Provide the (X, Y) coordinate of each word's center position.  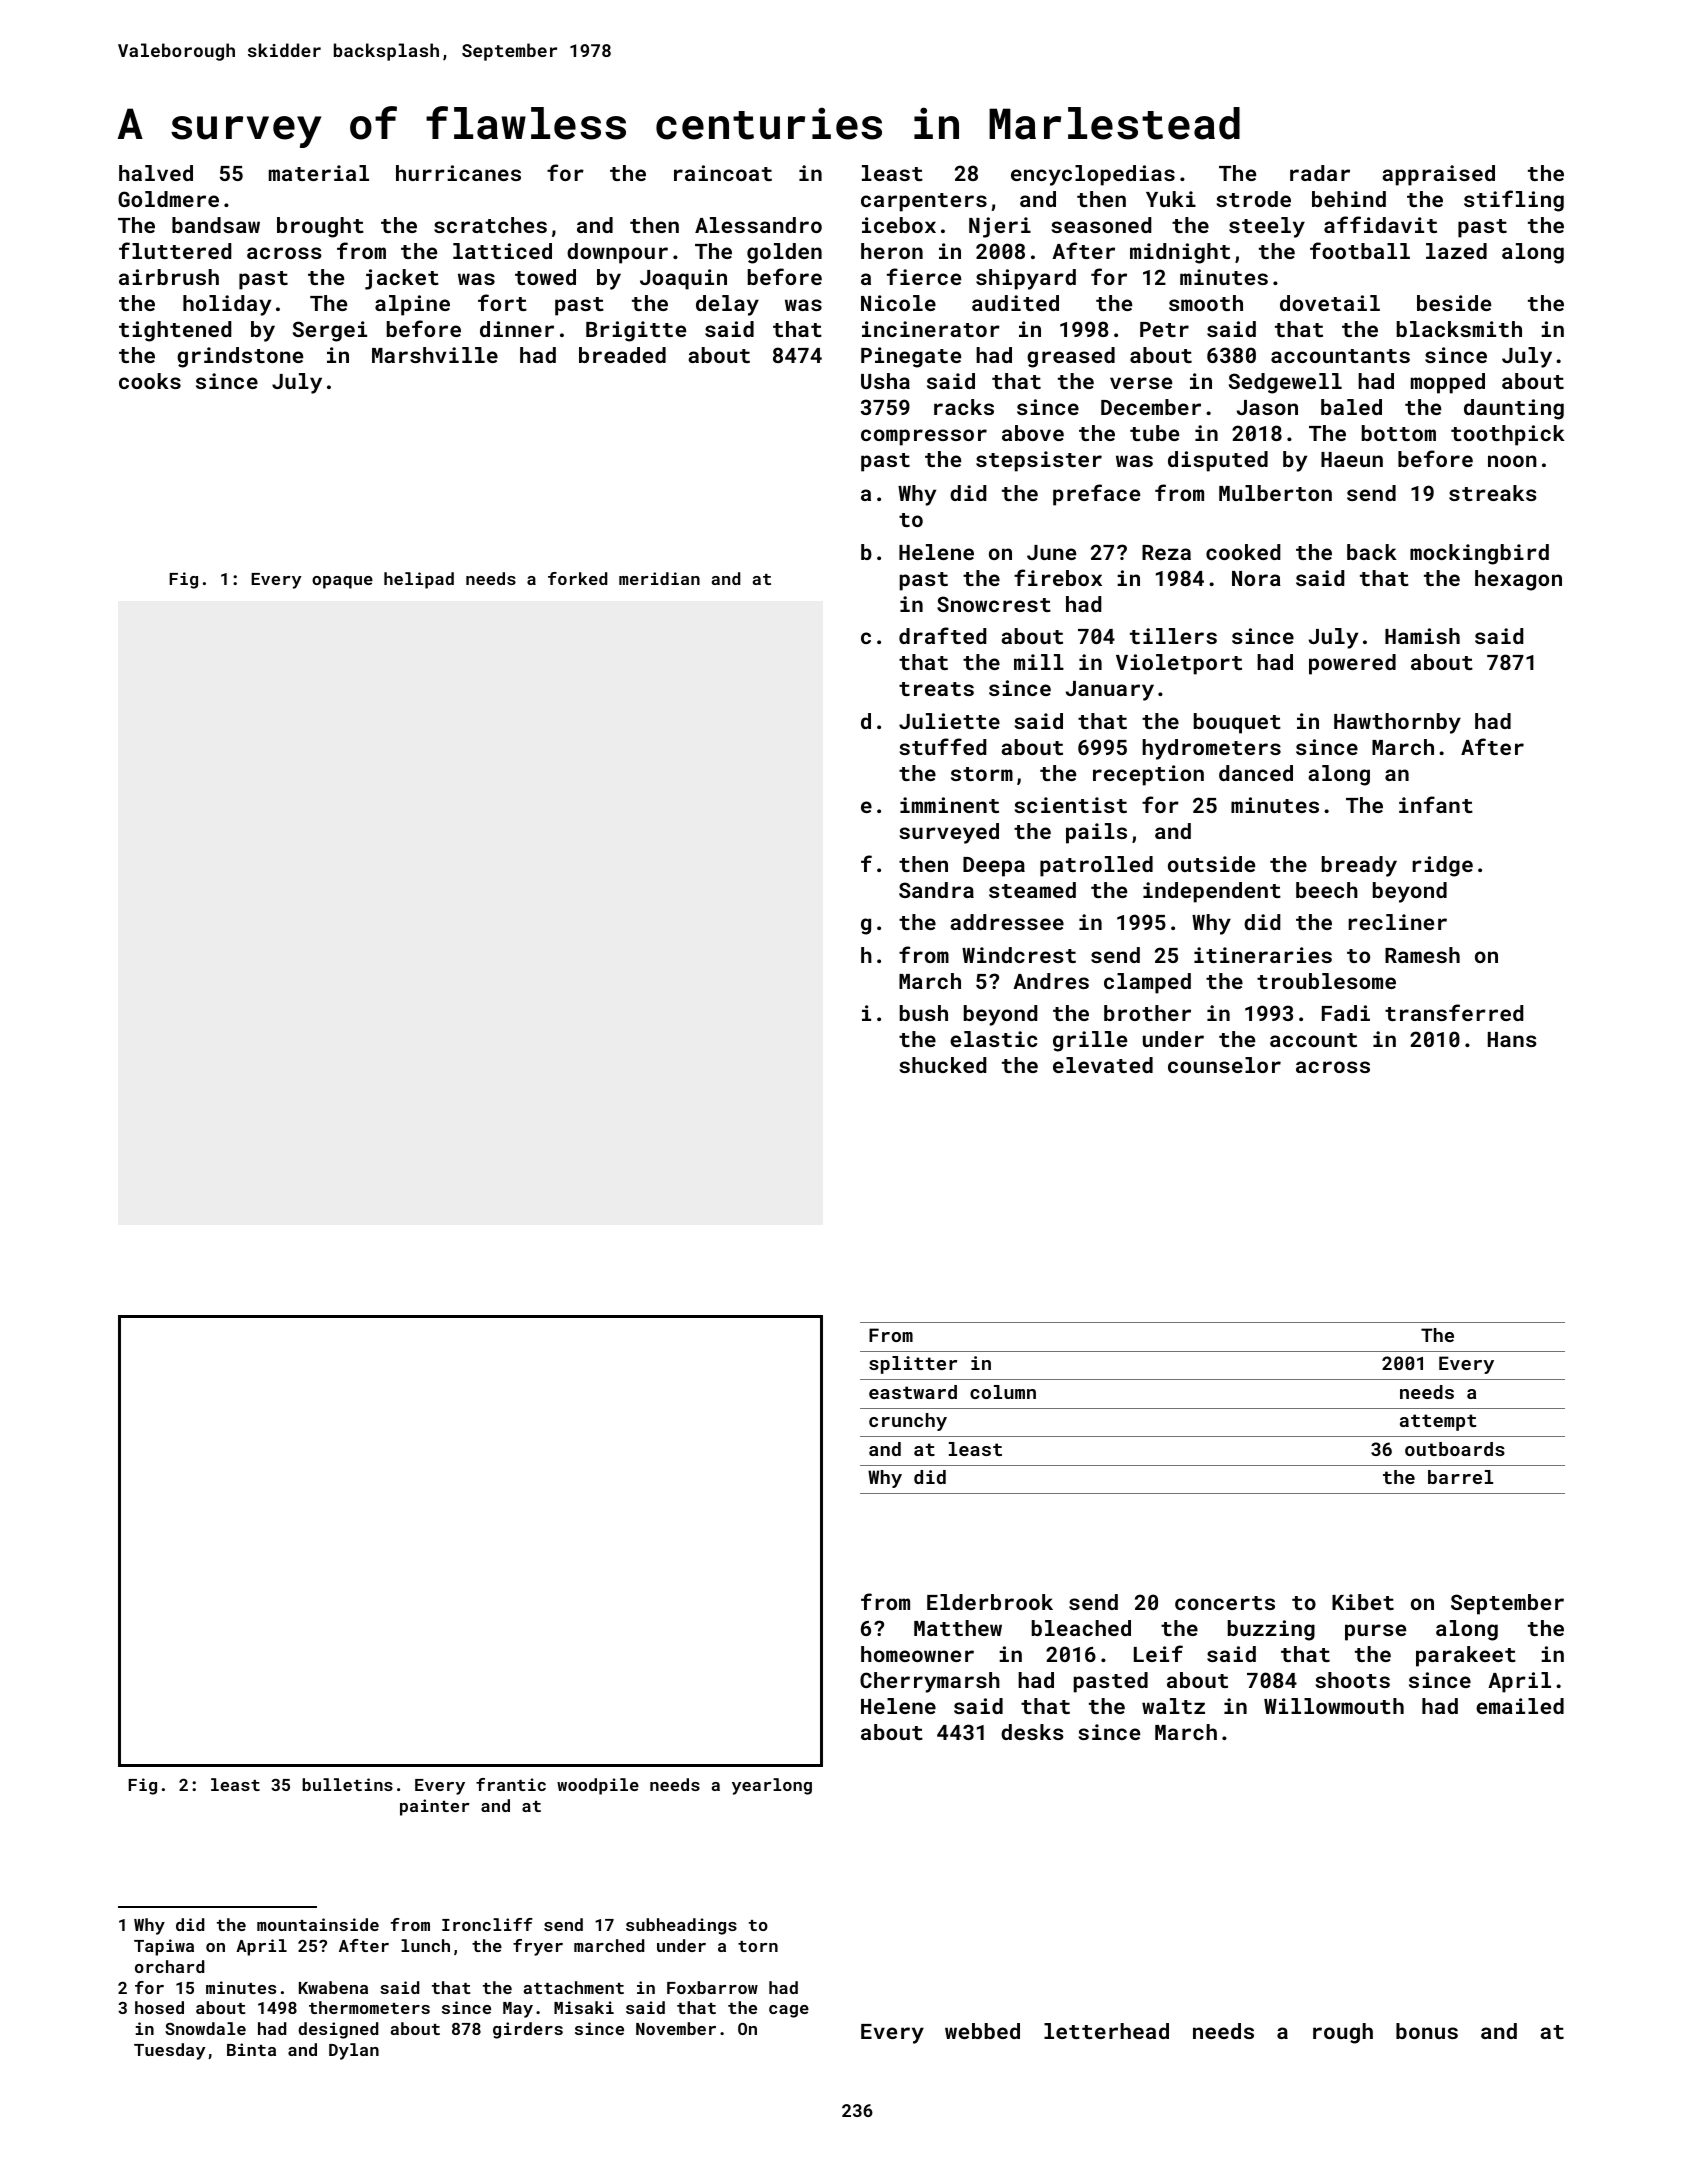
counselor (1224, 1065)
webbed (982, 2031)
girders (528, 2030)
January (1110, 691)
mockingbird (1479, 554)
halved (156, 173)
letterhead (1106, 2031)
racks (964, 407)
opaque (342, 582)
